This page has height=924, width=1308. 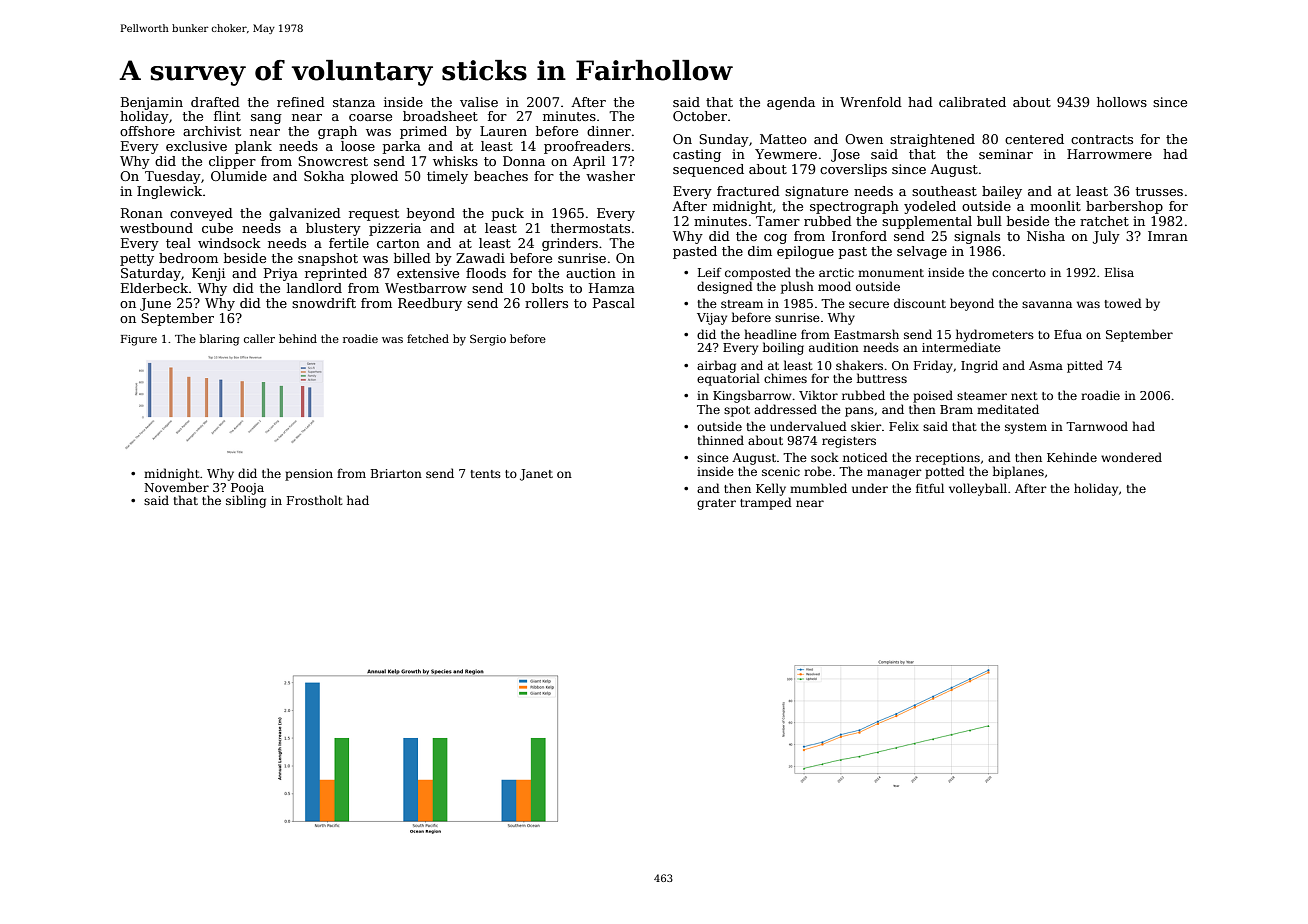 I want to click on Viktor, so click(x=818, y=395).
